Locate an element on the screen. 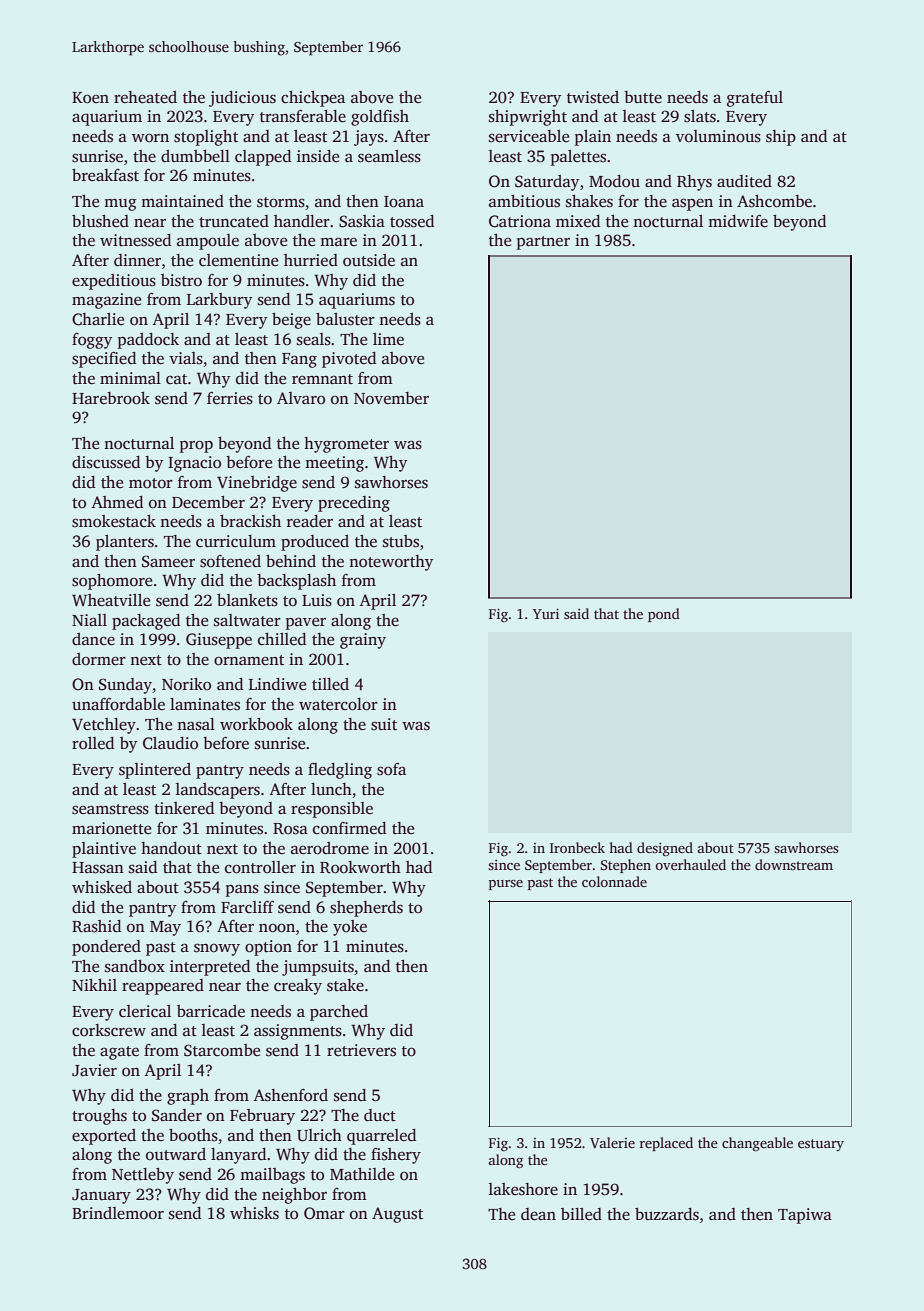  Koen is located at coordinates (90, 98).
